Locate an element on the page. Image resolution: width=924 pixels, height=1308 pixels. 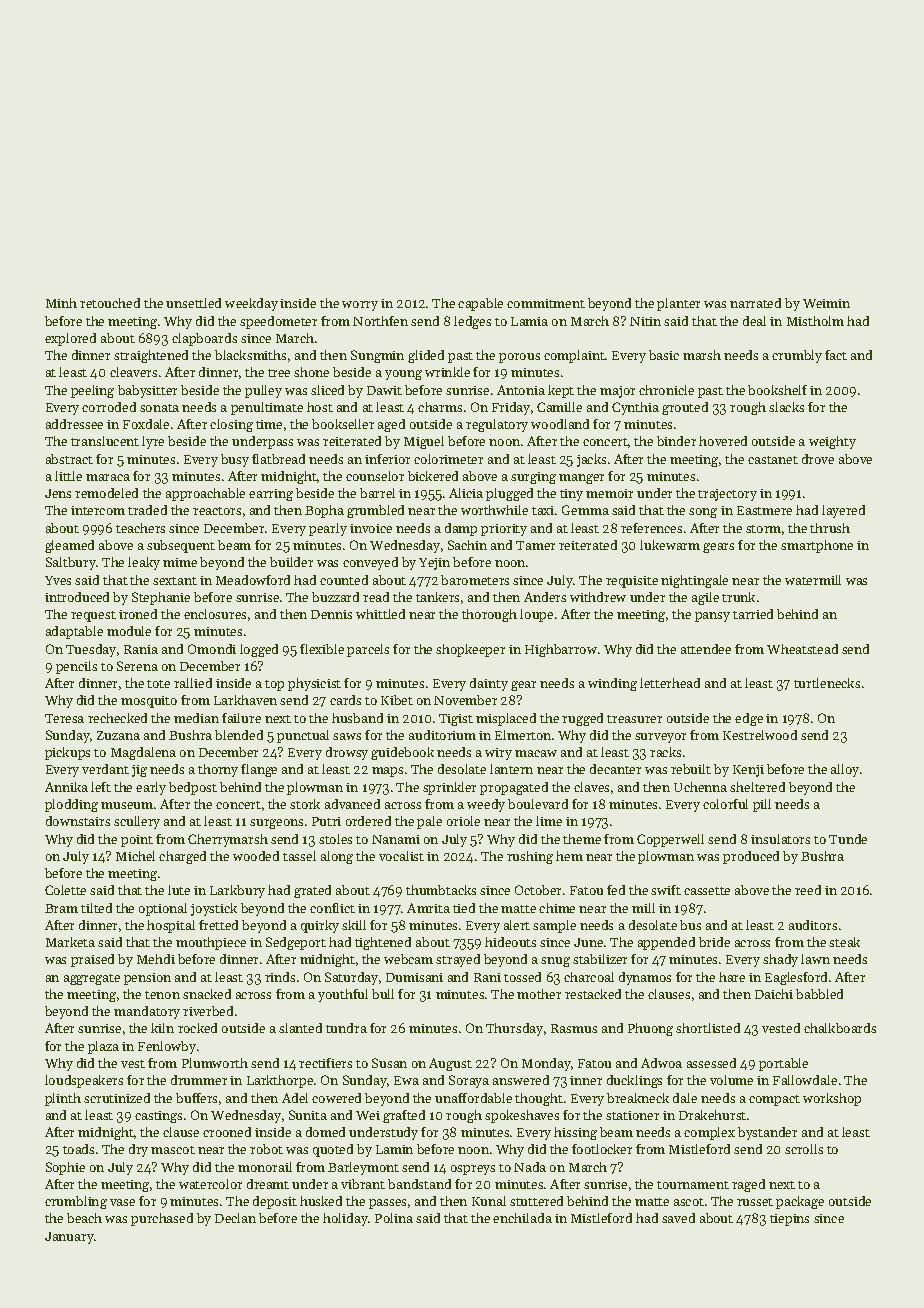
January is located at coordinates (69, 1238).
